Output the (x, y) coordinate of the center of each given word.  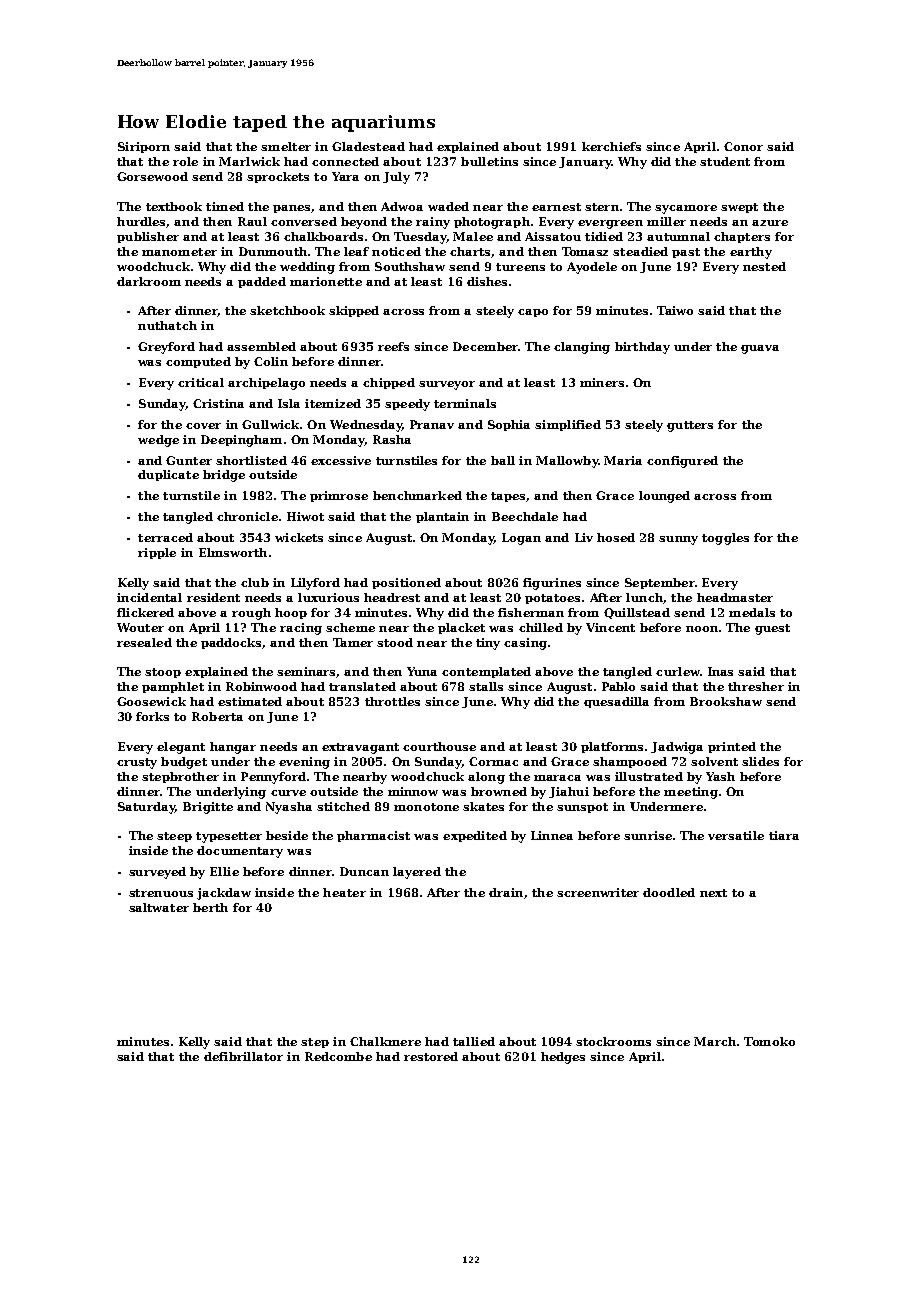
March (715, 1041)
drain (506, 892)
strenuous (161, 893)
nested (764, 266)
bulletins (489, 161)
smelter (286, 146)
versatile (736, 835)
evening (304, 763)
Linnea (552, 835)
